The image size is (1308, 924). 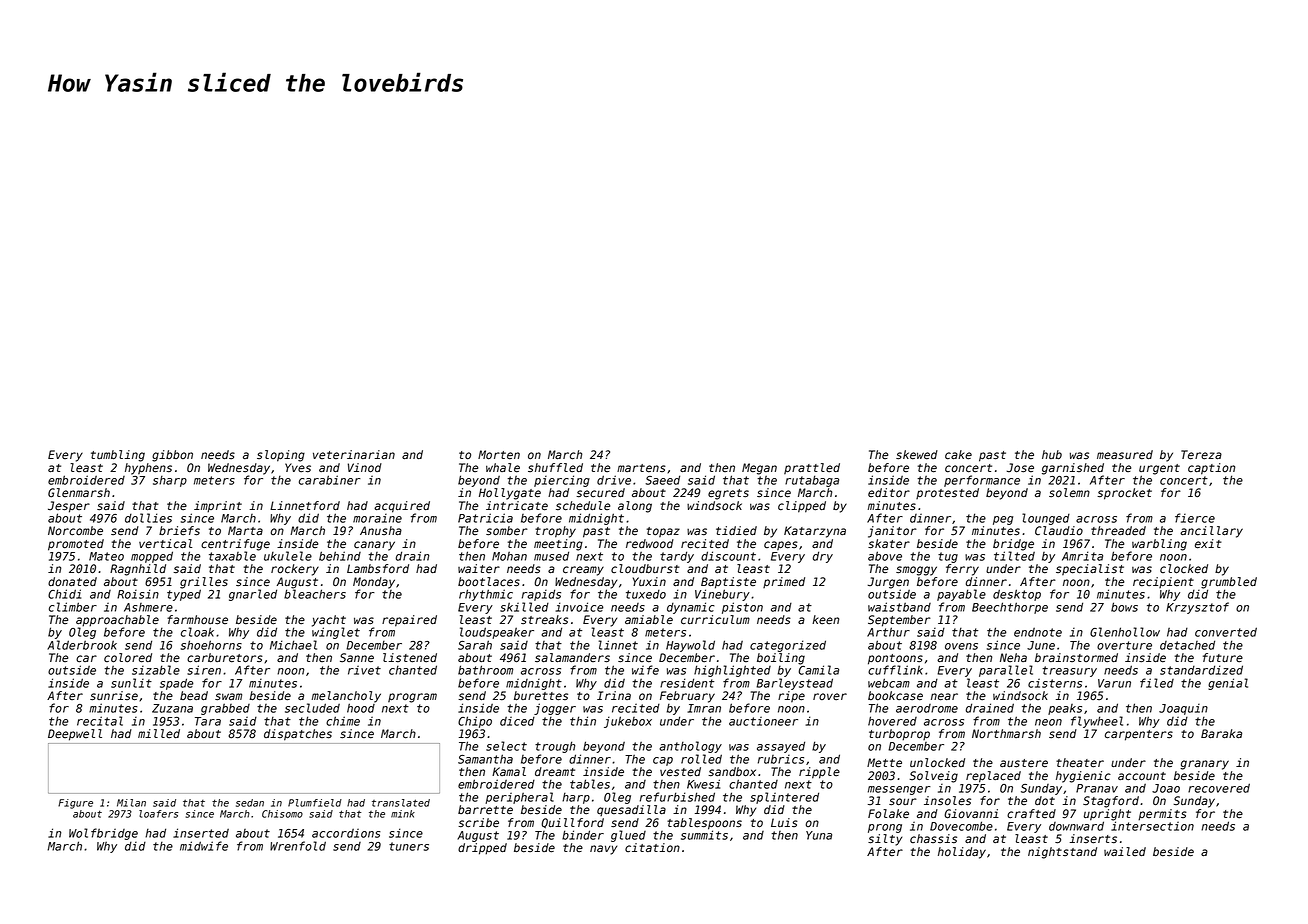 I want to click on ferry, so click(x=962, y=570).
